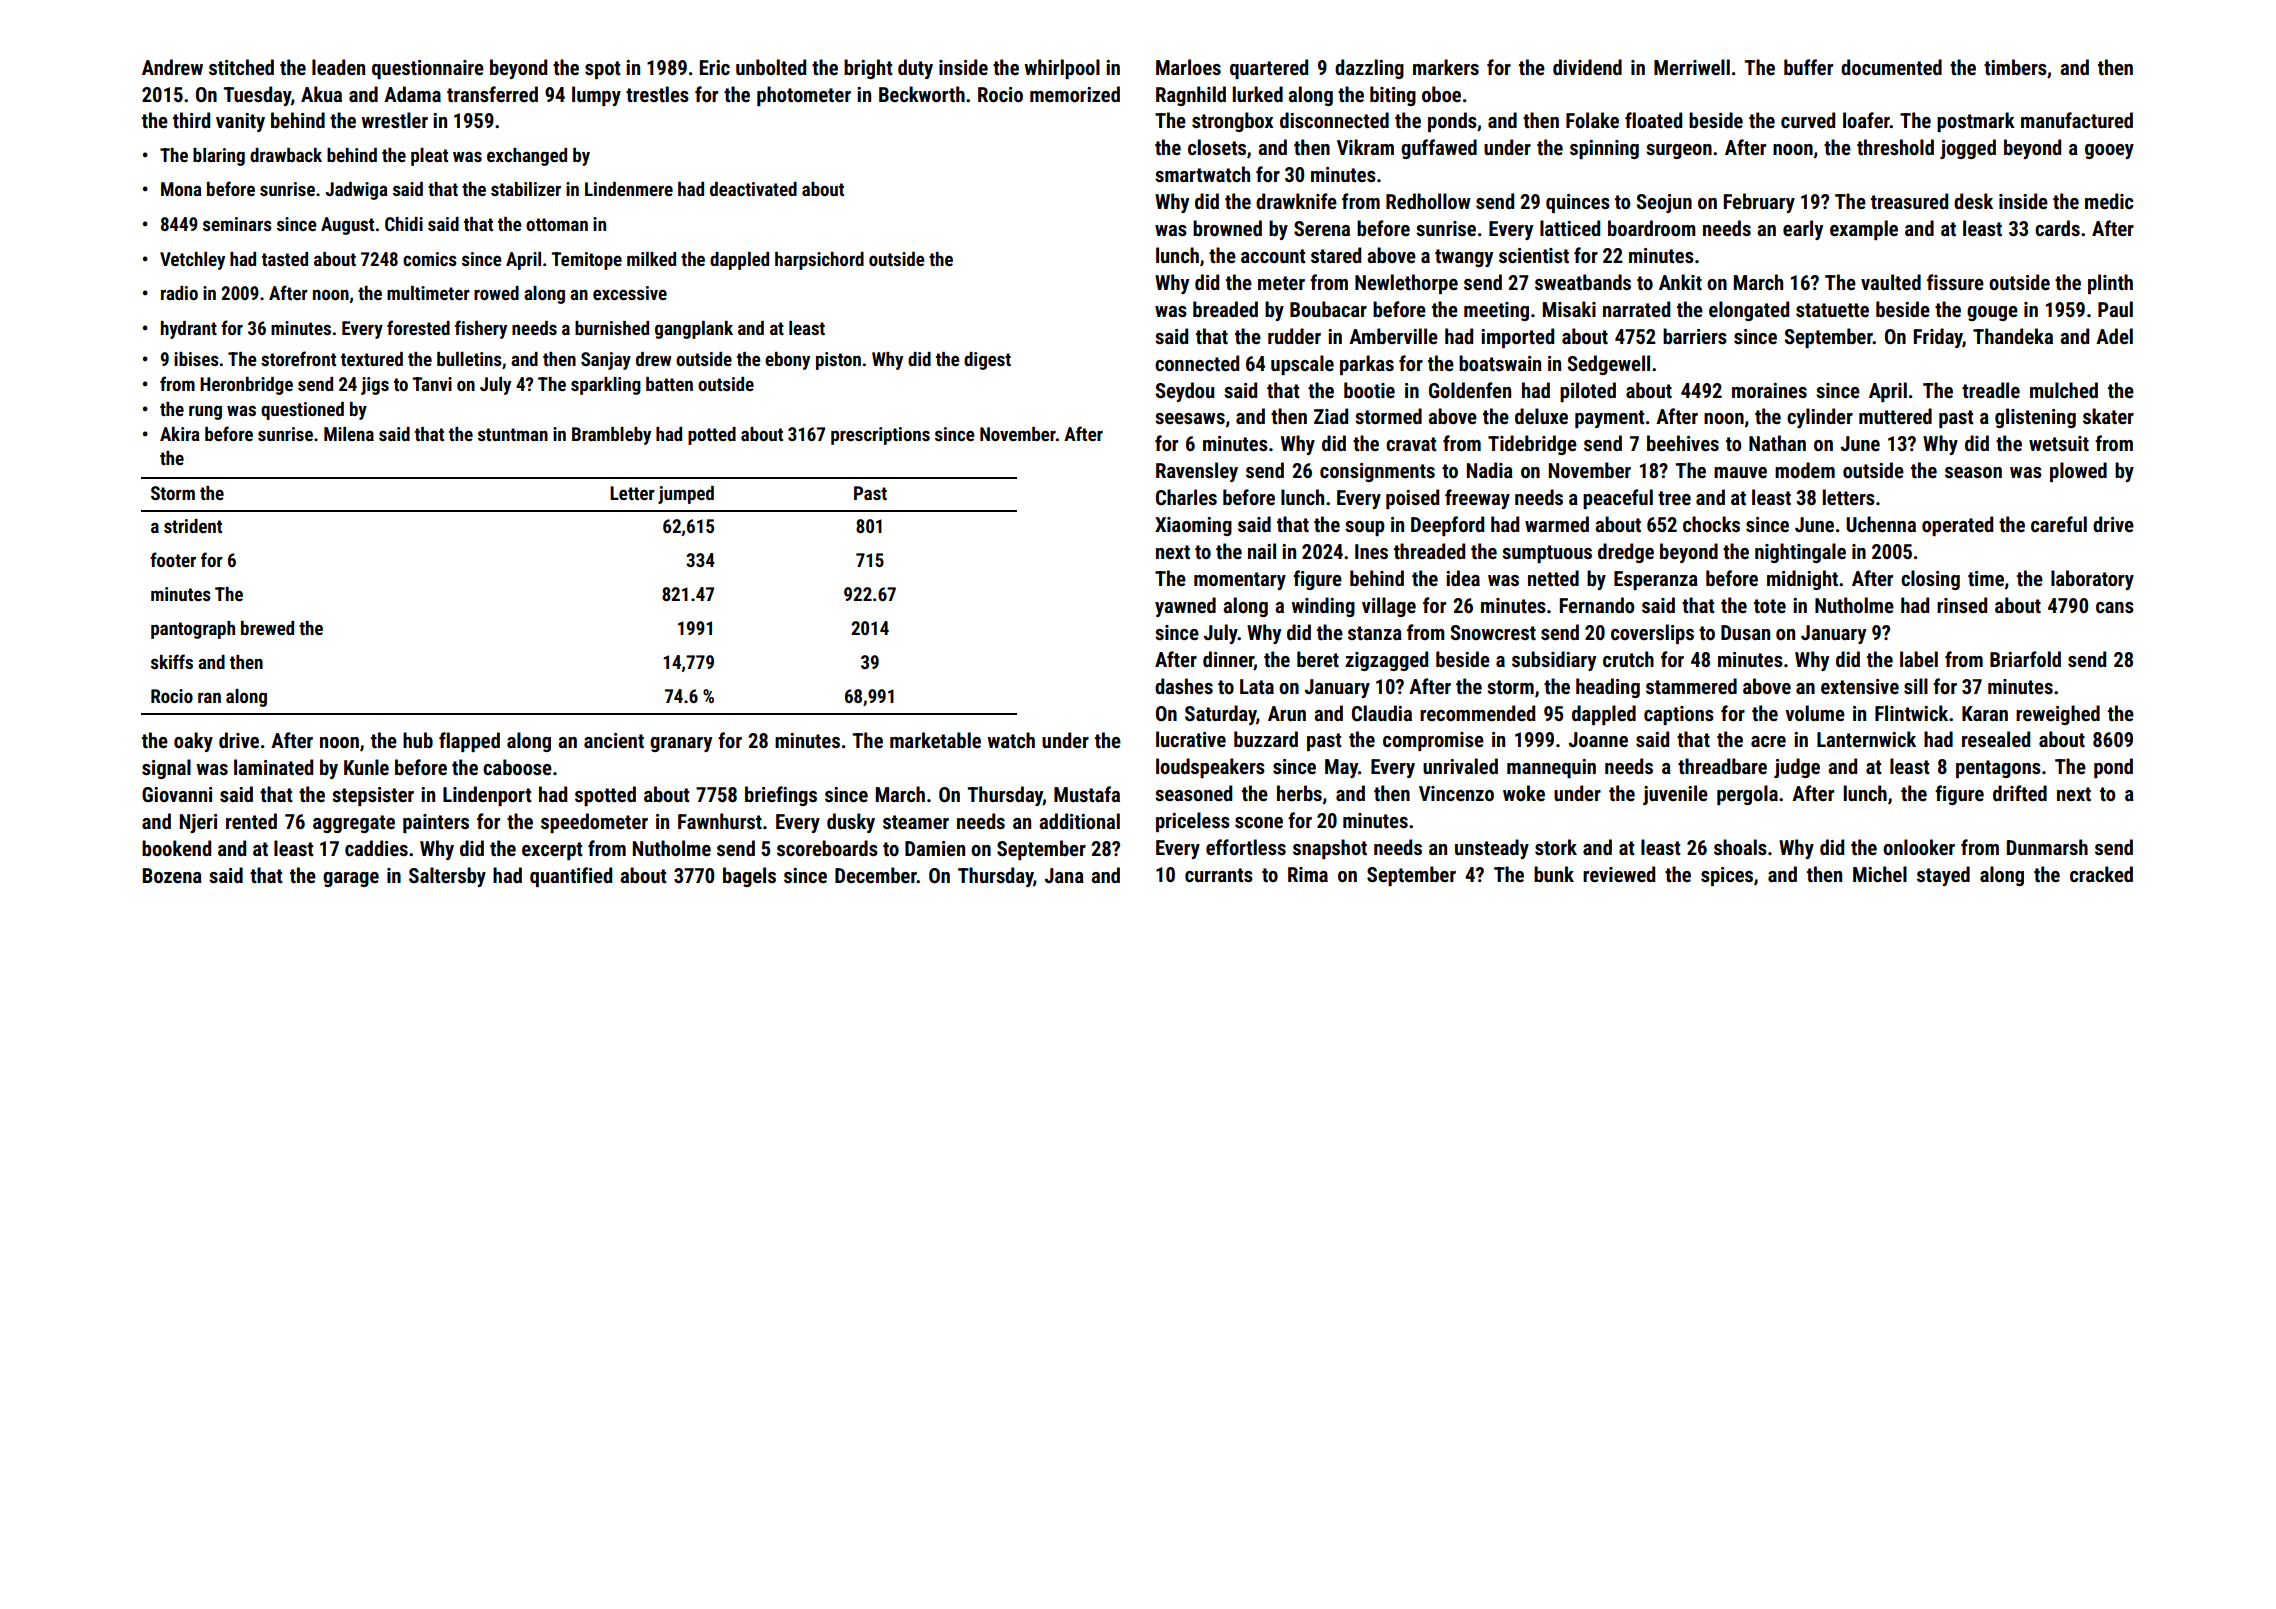 The image size is (2276, 1609). Describe the element at coordinates (349, 434) in the screenshot. I see `Milena` at that location.
